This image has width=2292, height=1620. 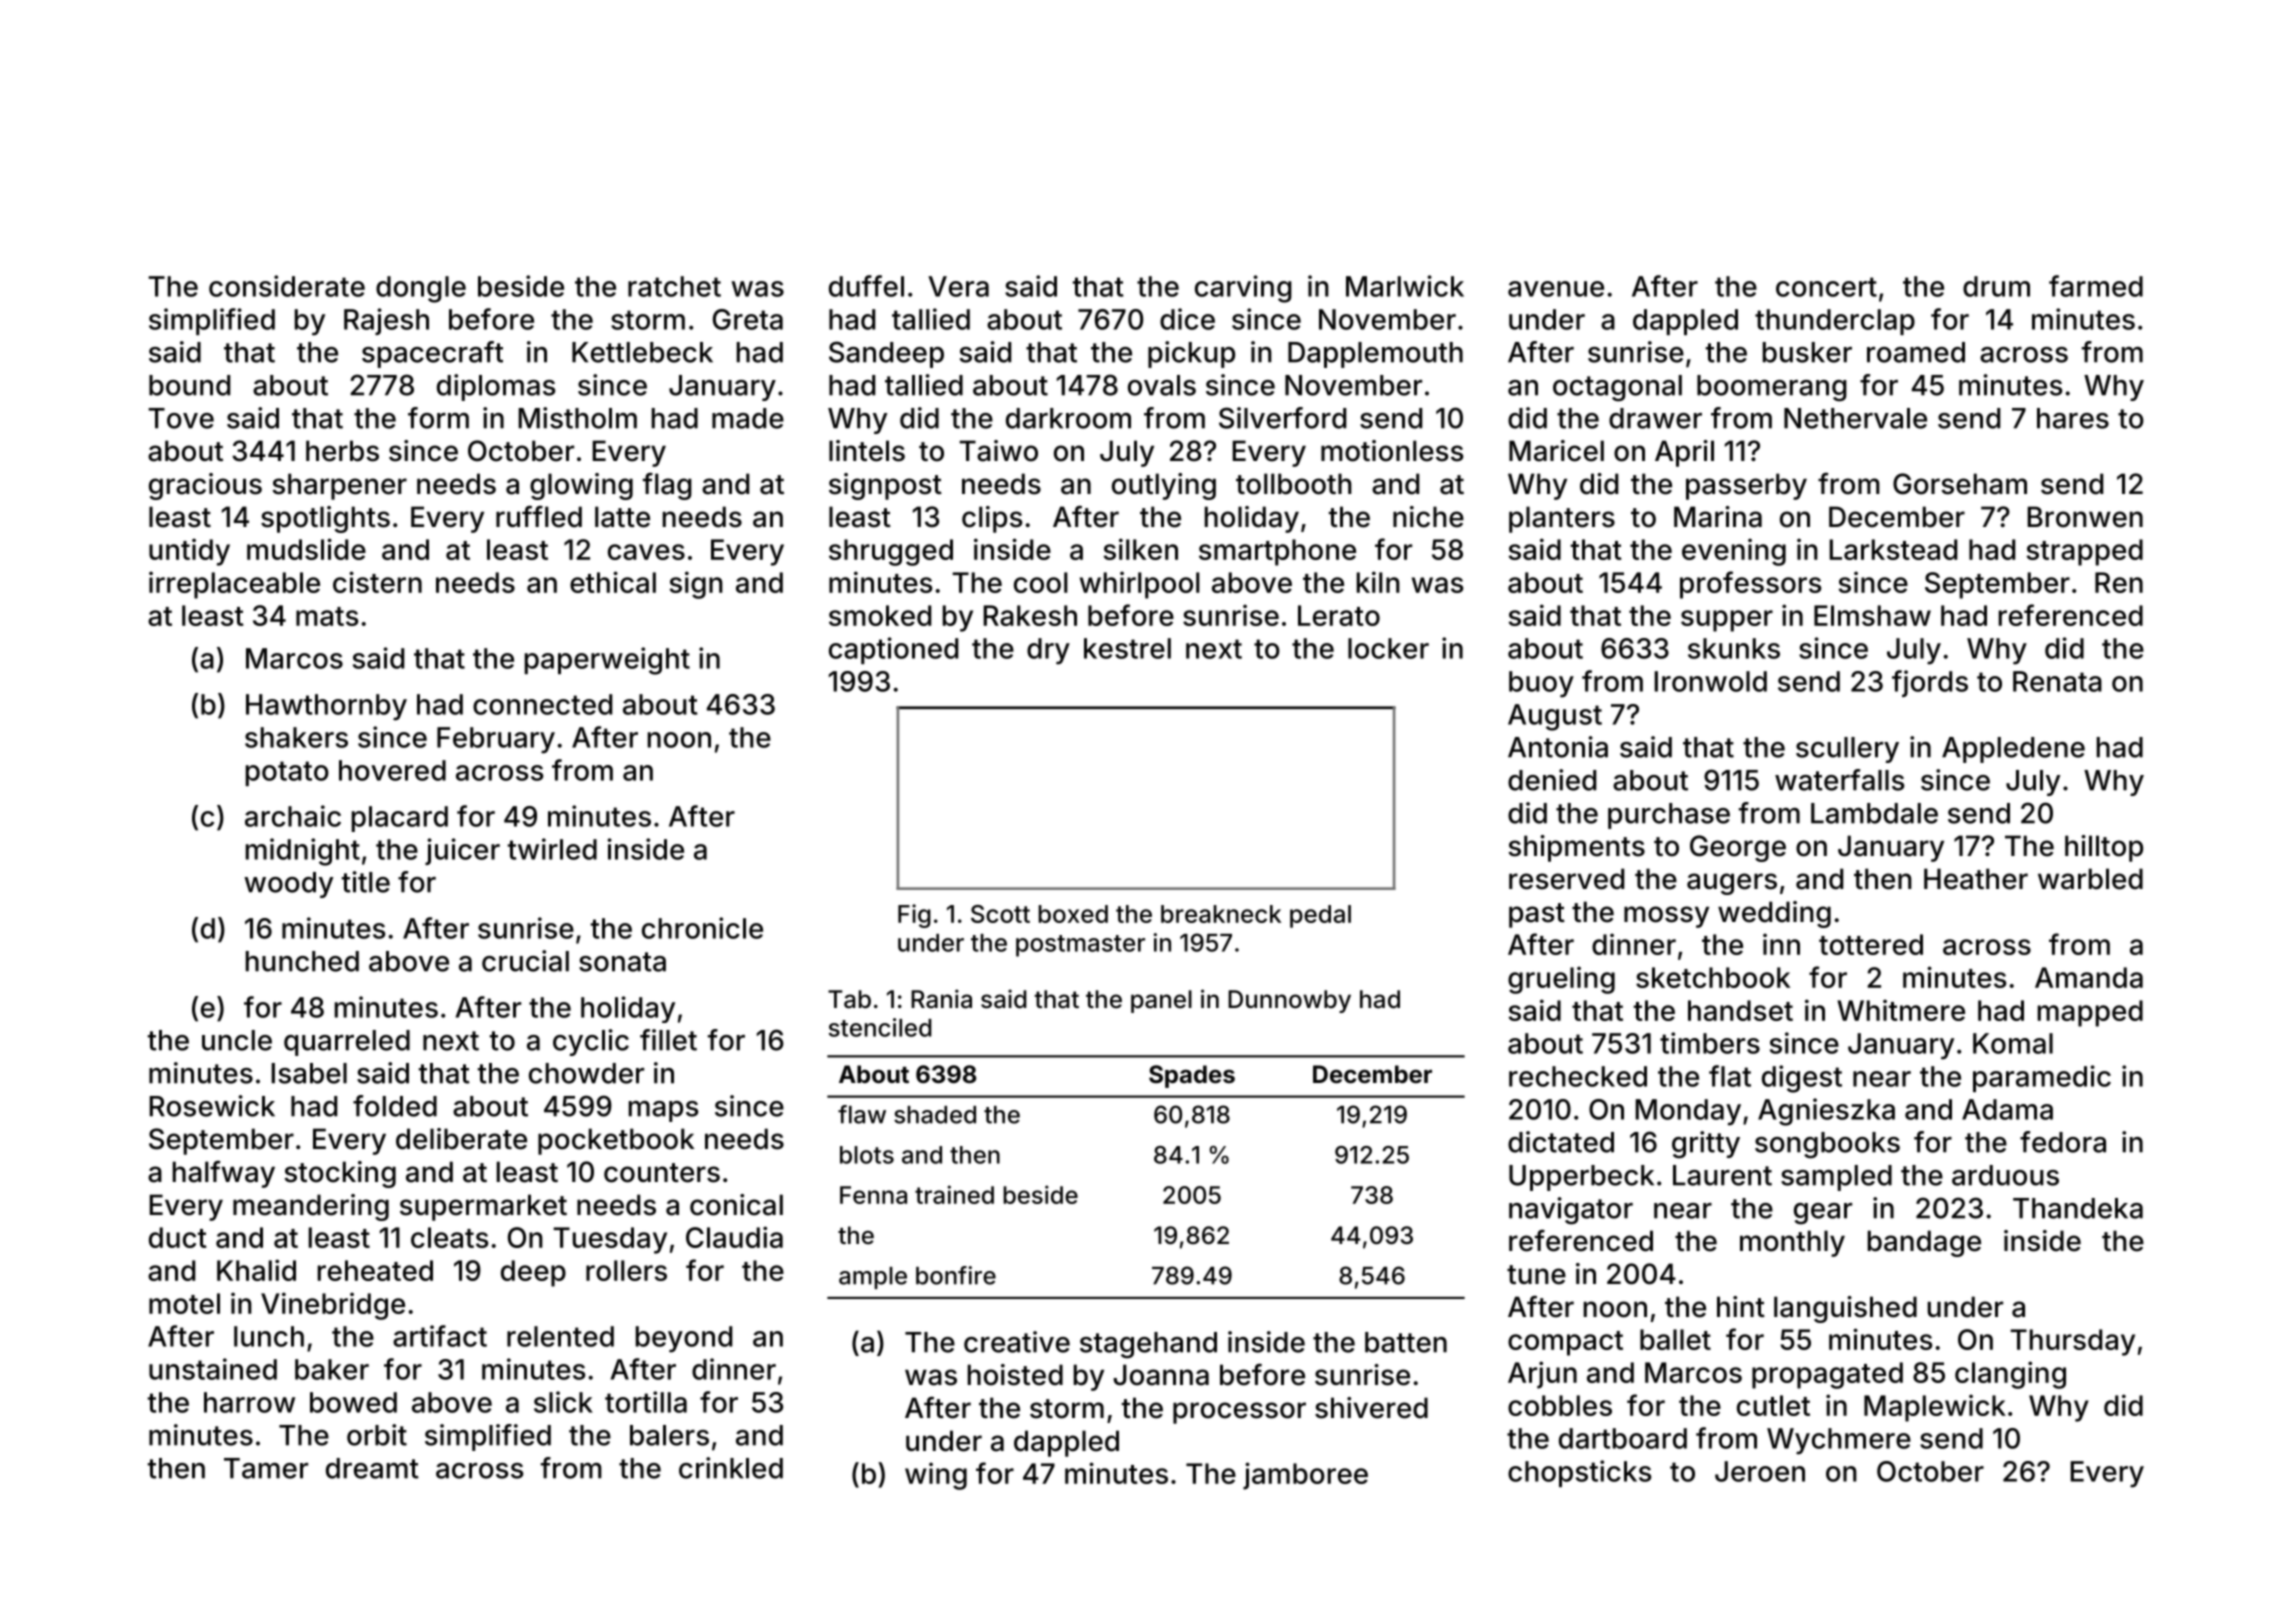 What do you see at coordinates (287, 773) in the image?
I see `potato` at bounding box center [287, 773].
